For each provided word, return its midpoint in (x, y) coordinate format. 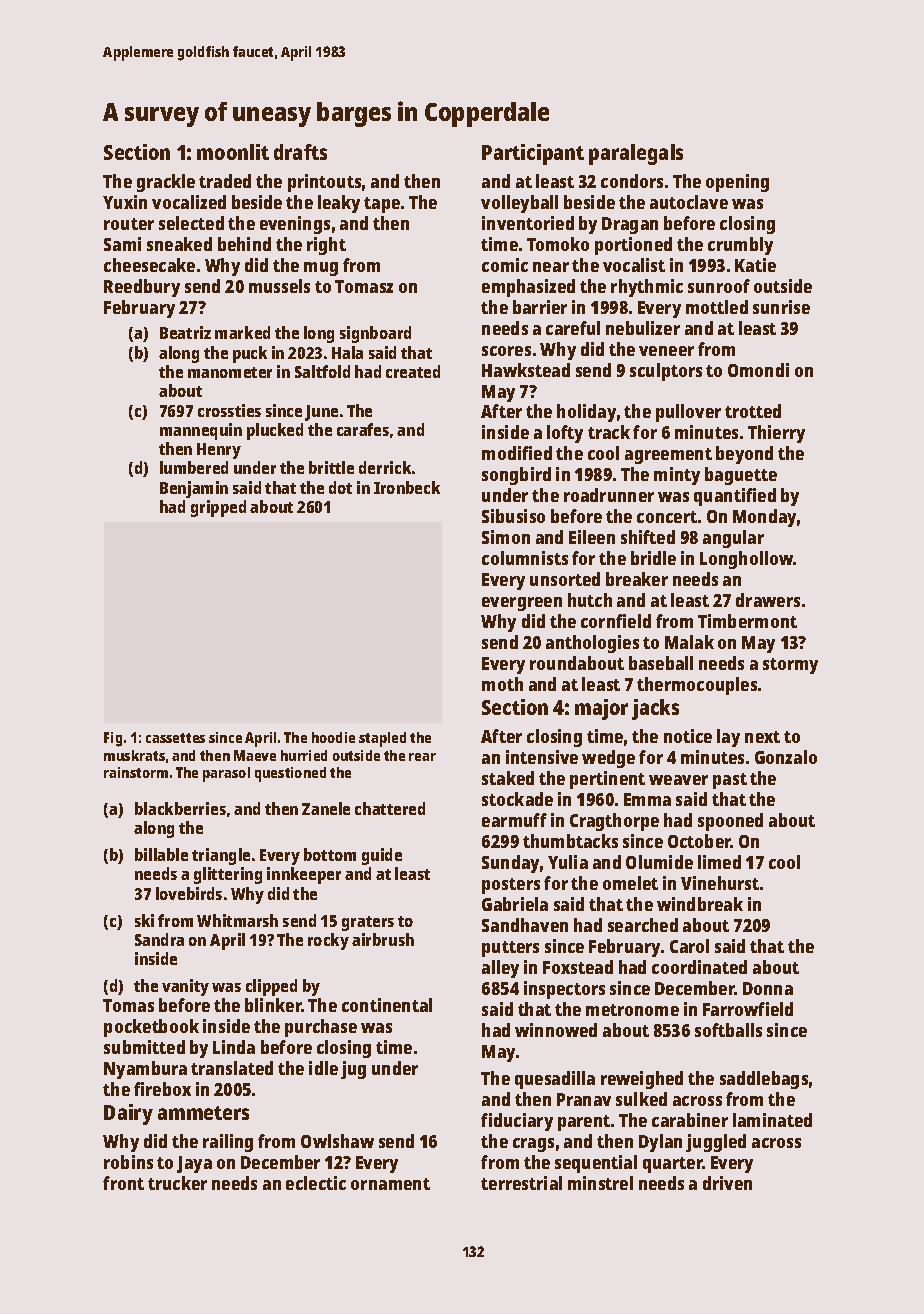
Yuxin (125, 202)
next (762, 737)
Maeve (255, 755)
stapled (382, 739)
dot (340, 487)
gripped (218, 508)
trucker (177, 1183)
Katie (755, 265)
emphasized (528, 288)
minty (677, 476)
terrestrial (521, 1183)
